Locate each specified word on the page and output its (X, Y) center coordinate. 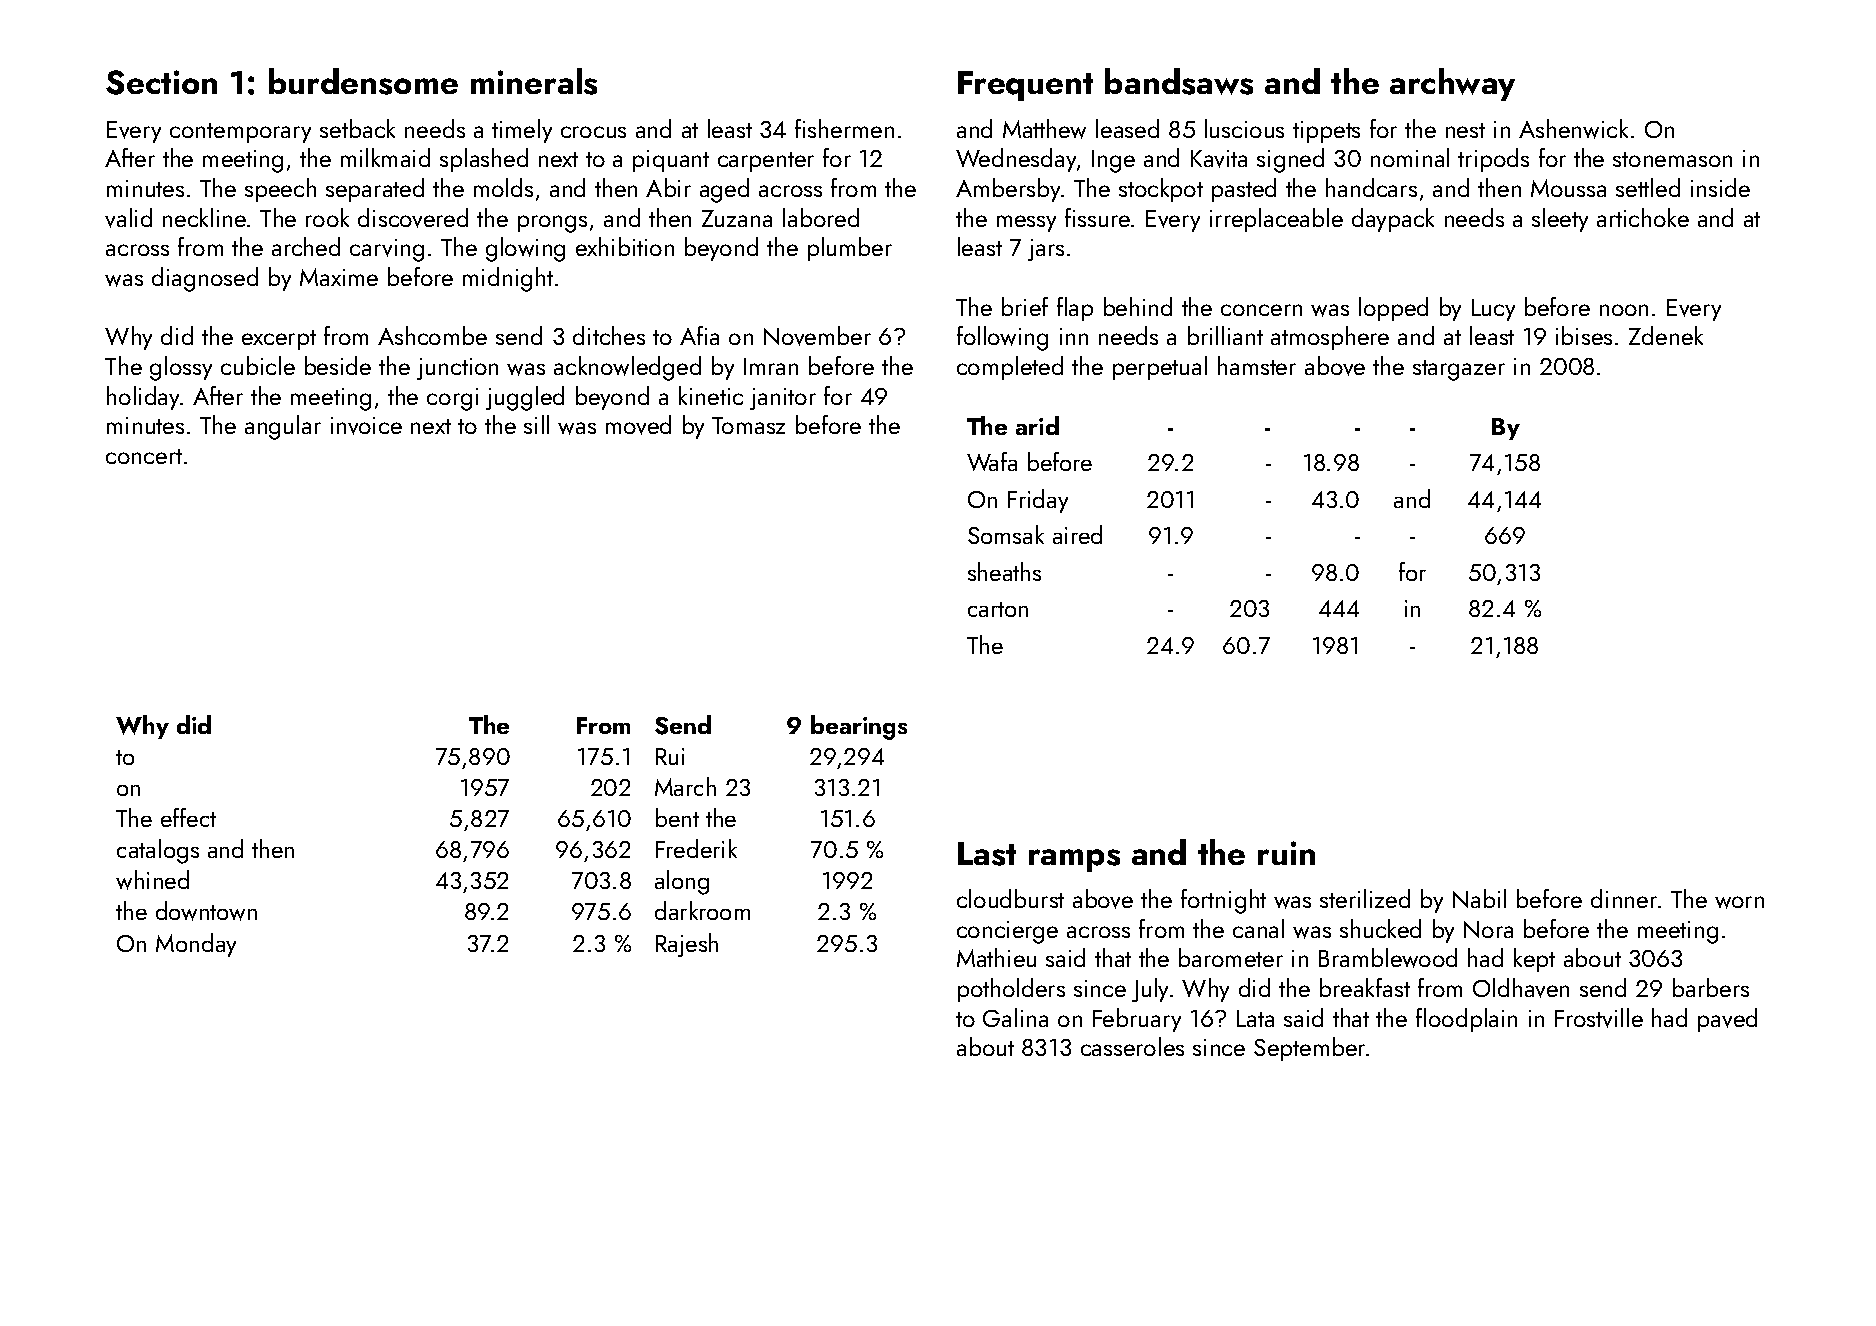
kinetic (711, 395)
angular (283, 427)
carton (998, 609)
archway (1452, 84)
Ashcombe (432, 335)
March (685, 786)
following (1002, 338)
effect (188, 817)
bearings (859, 727)
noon (1624, 310)
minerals (534, 81)
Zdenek (1666, 335)
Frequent (1025, 86)
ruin (1286, 853)
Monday (196, 945)
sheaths (1004, 571)
